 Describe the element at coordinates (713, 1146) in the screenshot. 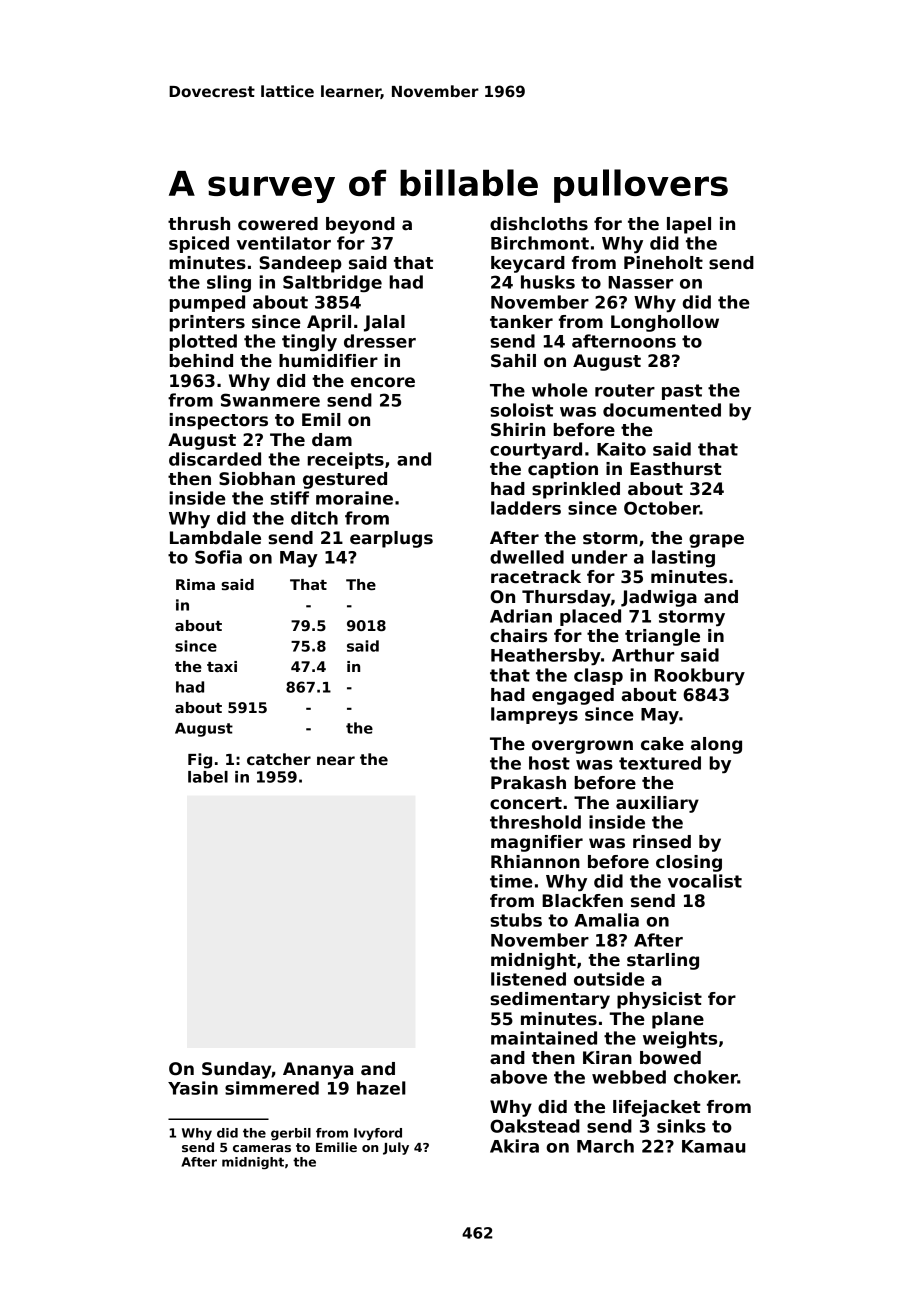

I see `Kamau` at that location.
